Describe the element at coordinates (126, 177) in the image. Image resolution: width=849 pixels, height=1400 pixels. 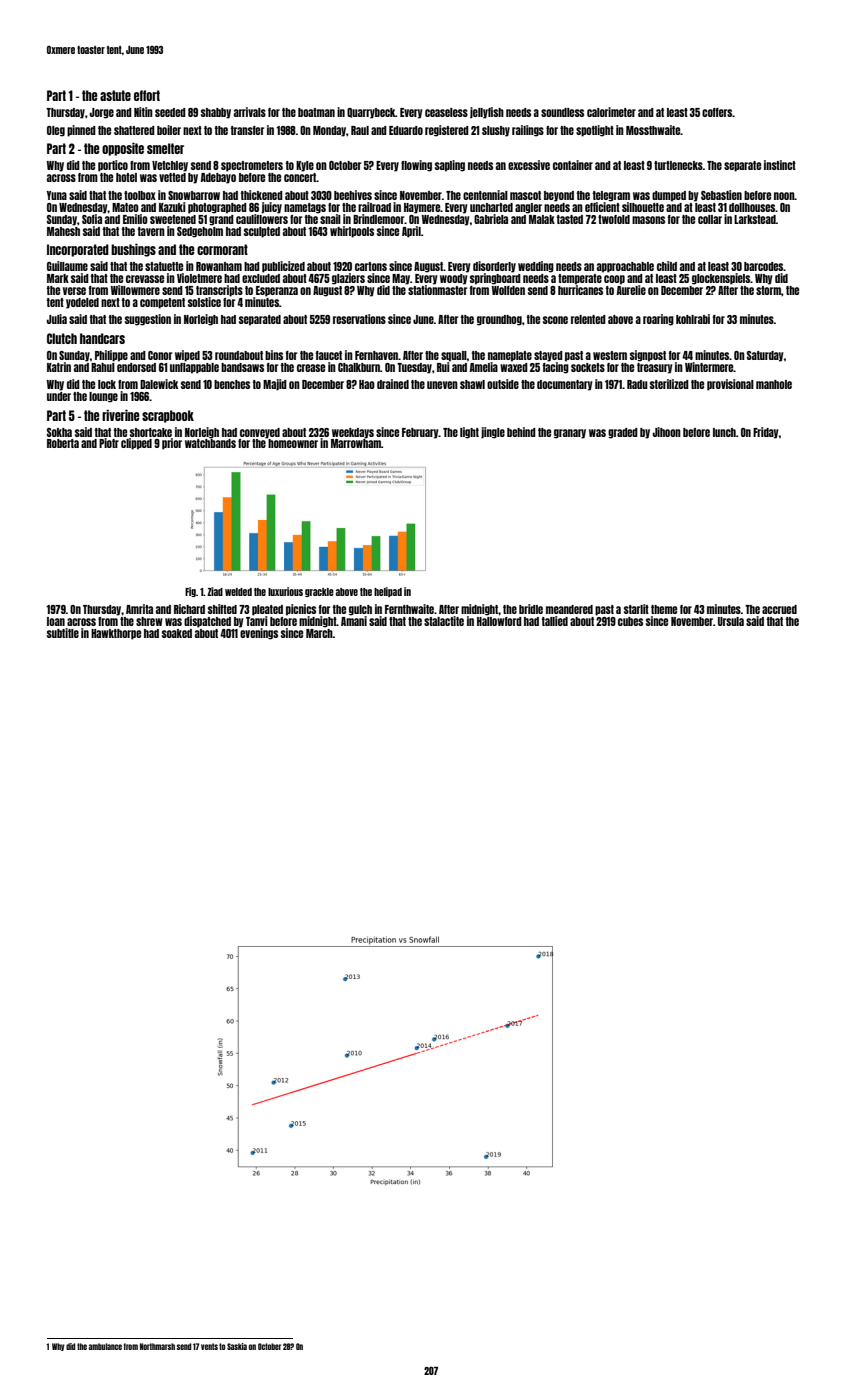
I see `hotel` at that location.
